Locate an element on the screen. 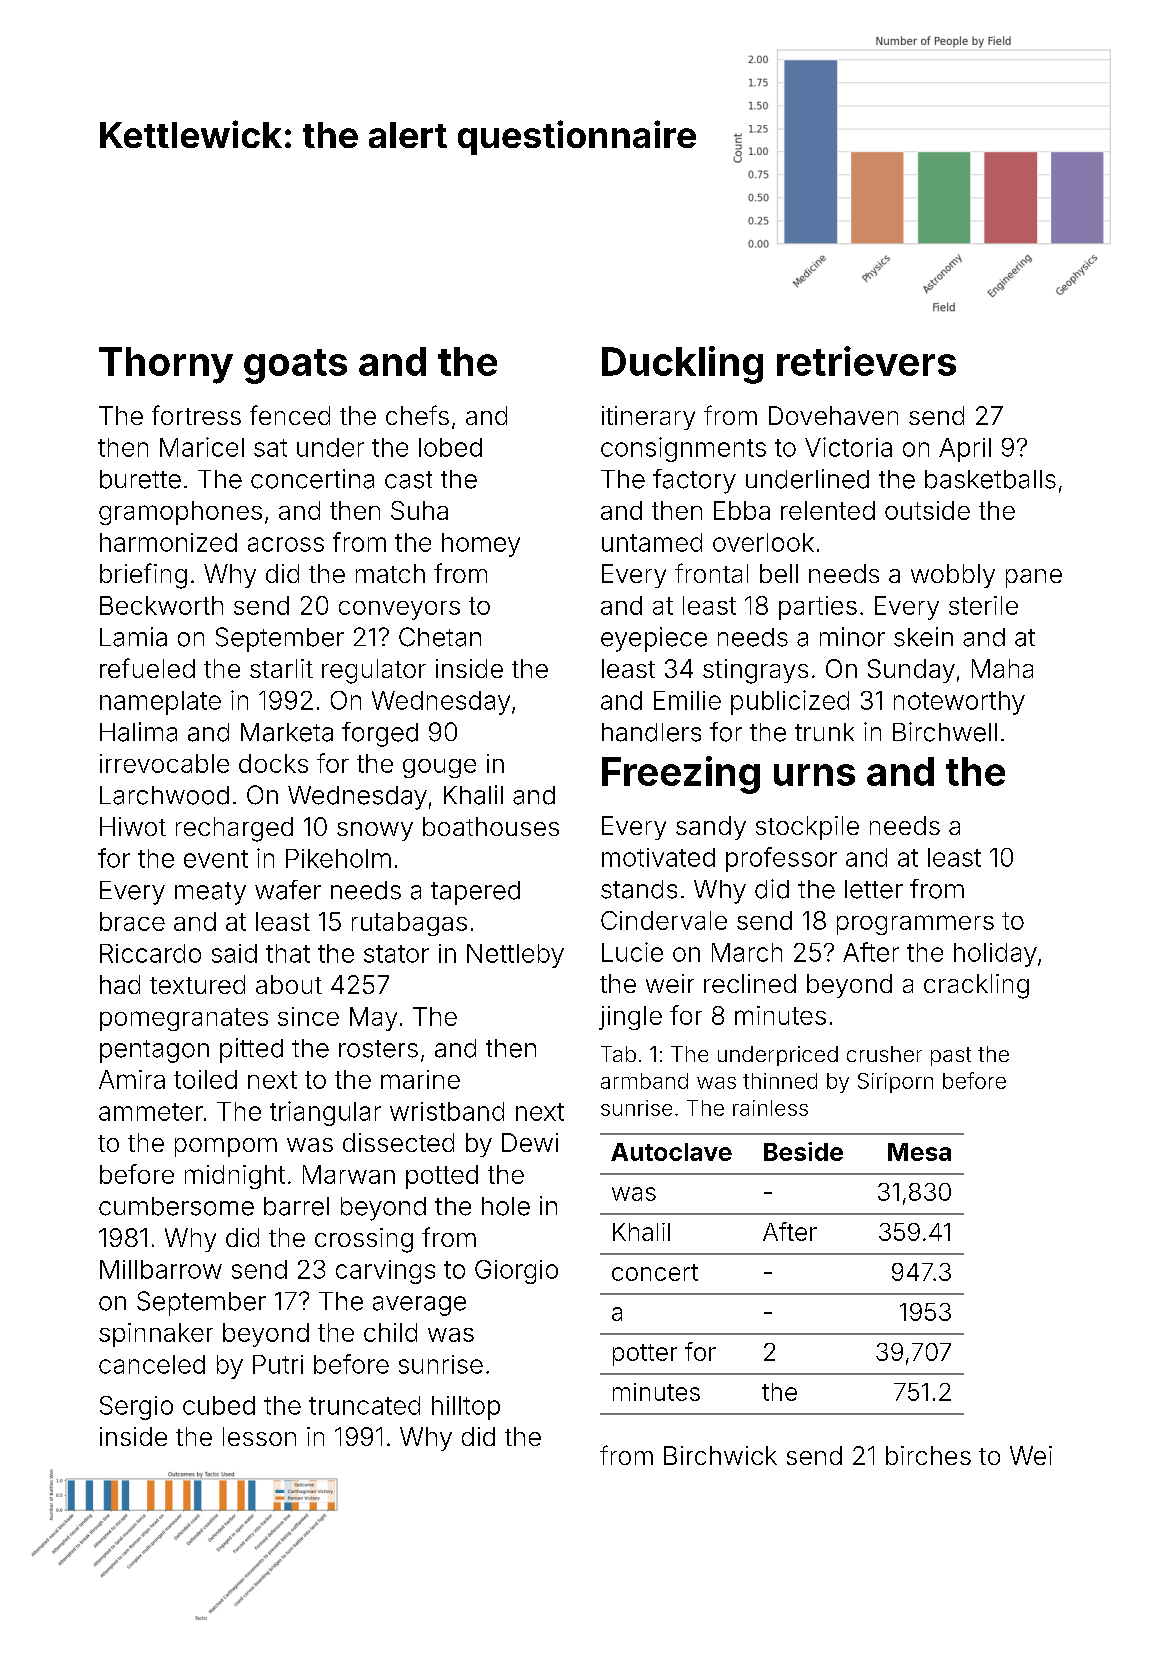  Suha is located at coordinates (419, 510).
